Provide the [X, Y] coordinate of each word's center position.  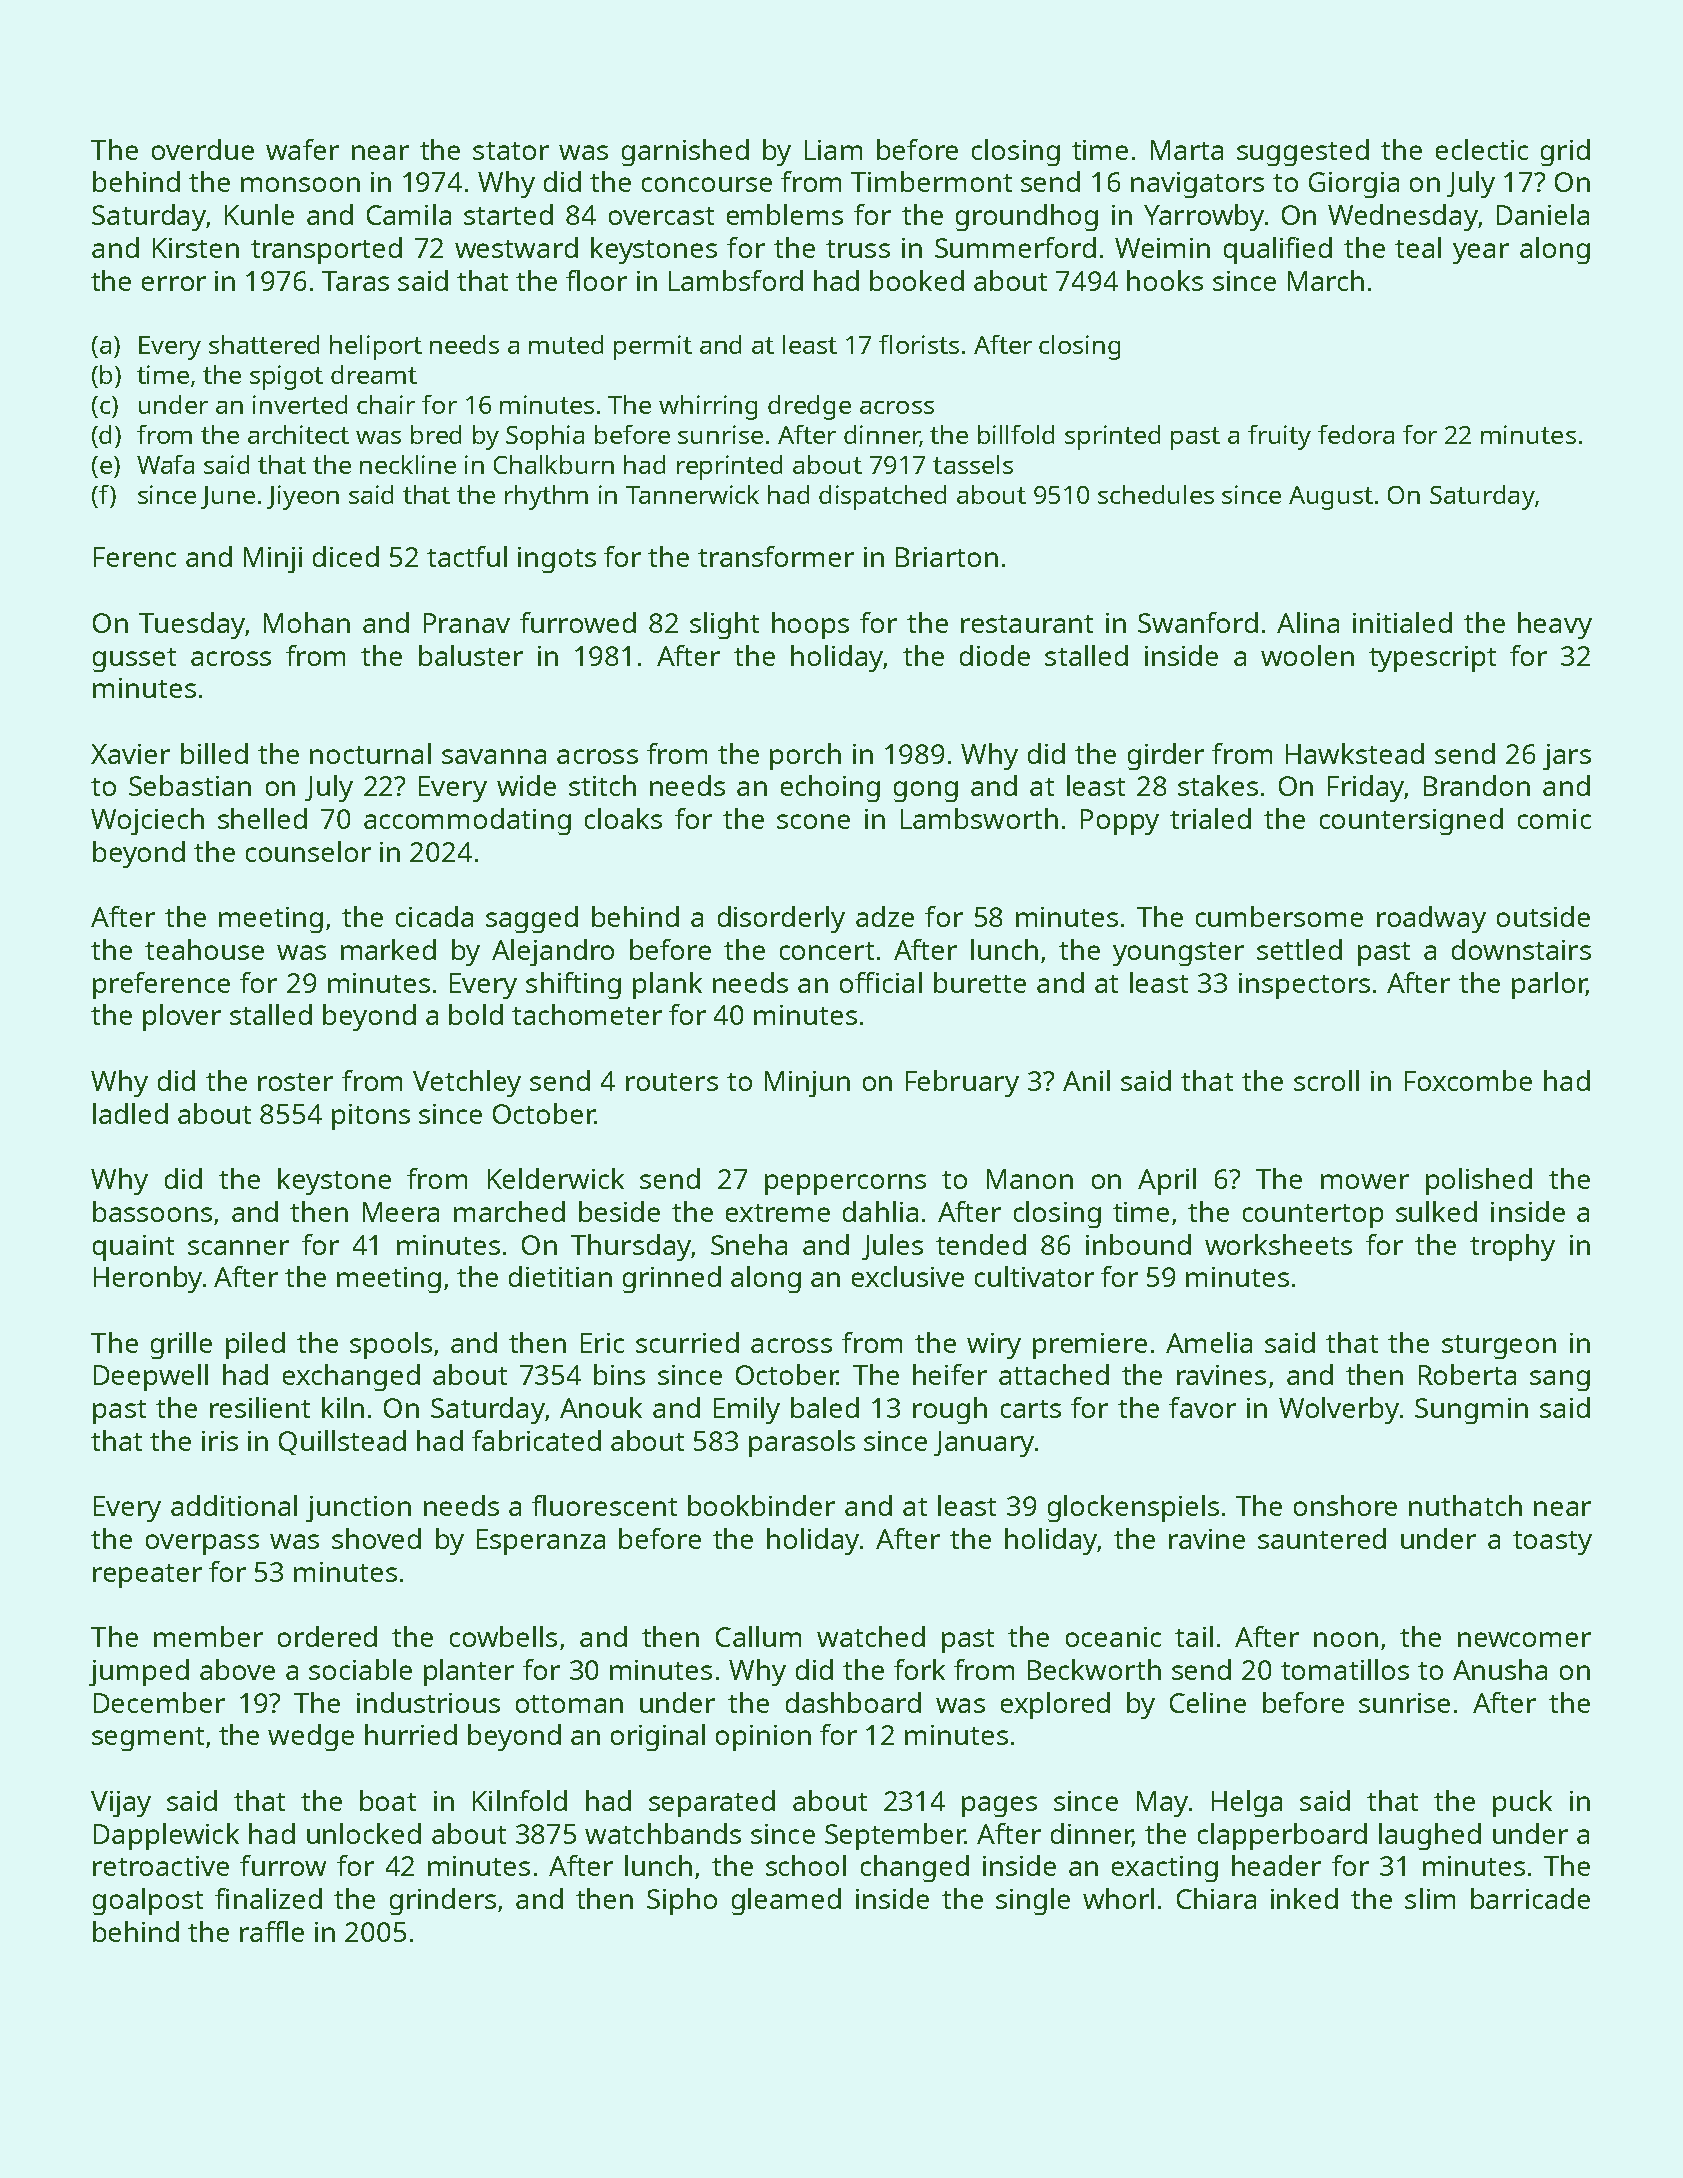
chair [386, 404]
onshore [1345, 1505]
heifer [950, 1374]
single [1033, 1901]
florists [919, 344]
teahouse [204, 949]
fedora [1356, 434]
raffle [272, 1931]
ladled [130, 1113]
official [881, 982]
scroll [1326, 1080]
